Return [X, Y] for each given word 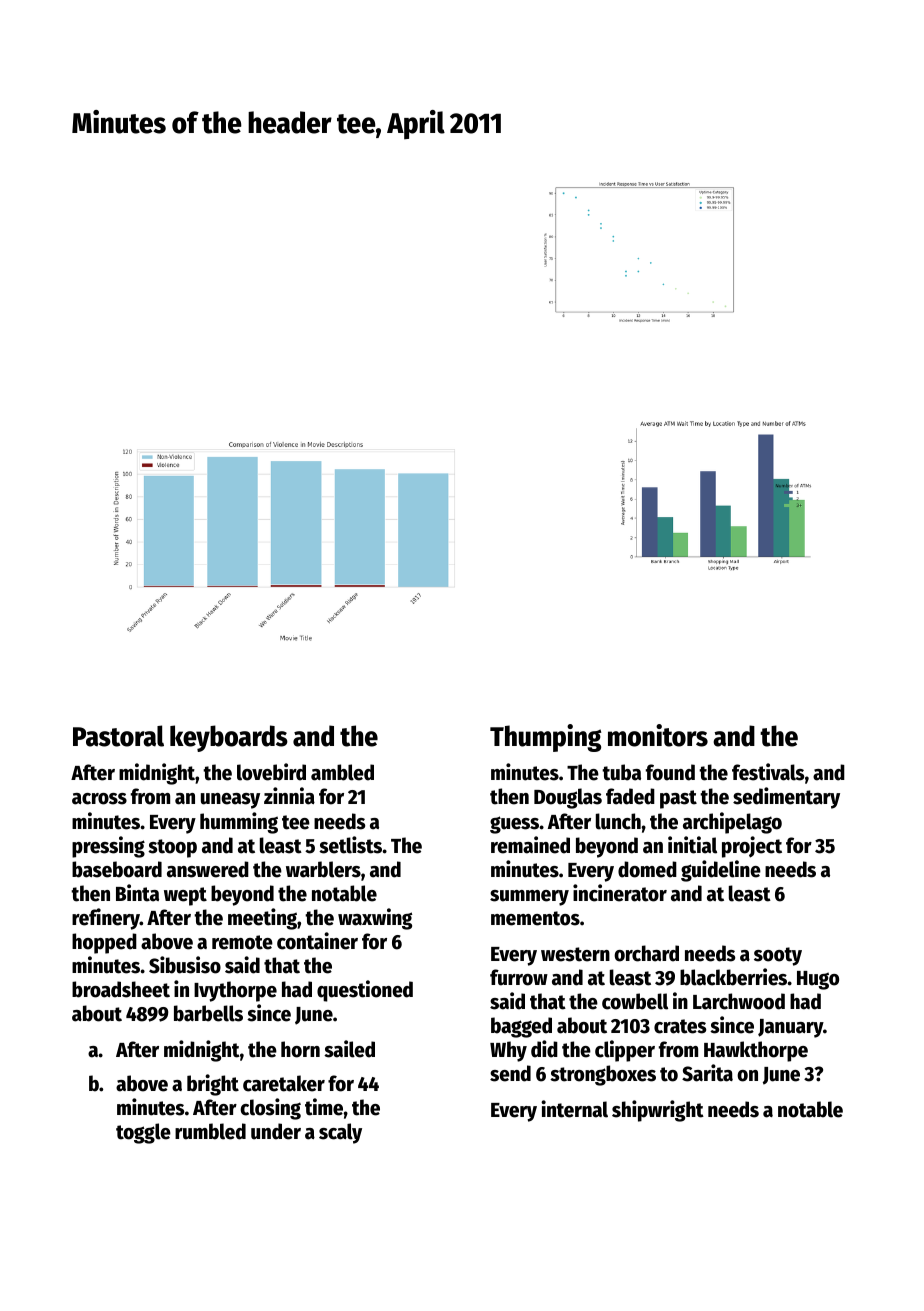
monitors [658, 735]
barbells [208, 1013]
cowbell [635, 1001]
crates [680, 1026]
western [575, 954]
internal [574, 1109]
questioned [365, 991]
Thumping [545, 738]
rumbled [210, 1131]
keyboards [229, 738]
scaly [340, 1133]
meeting [262, 919]
